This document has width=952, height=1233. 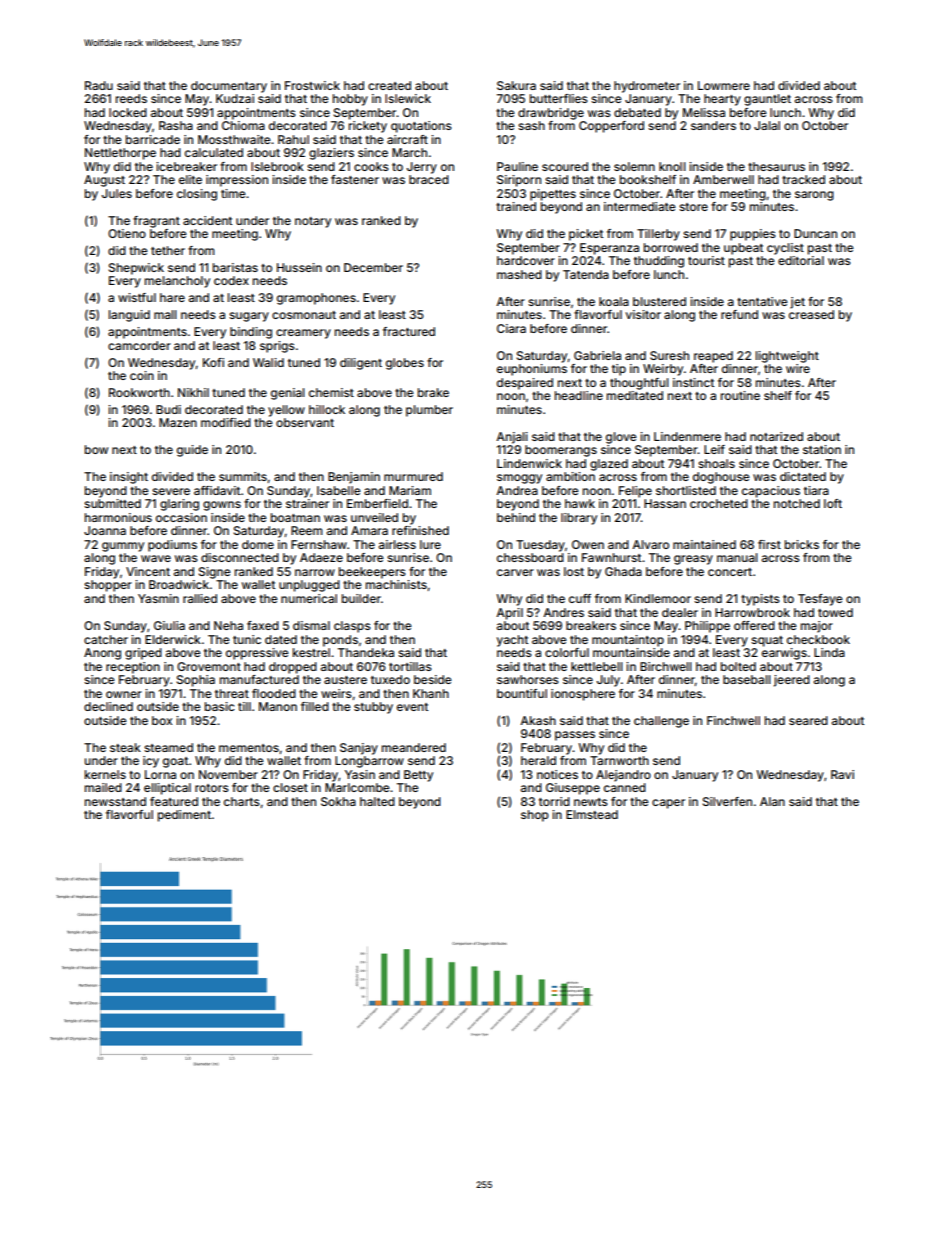 I want to click on braced, so click(x=429, y=179).
